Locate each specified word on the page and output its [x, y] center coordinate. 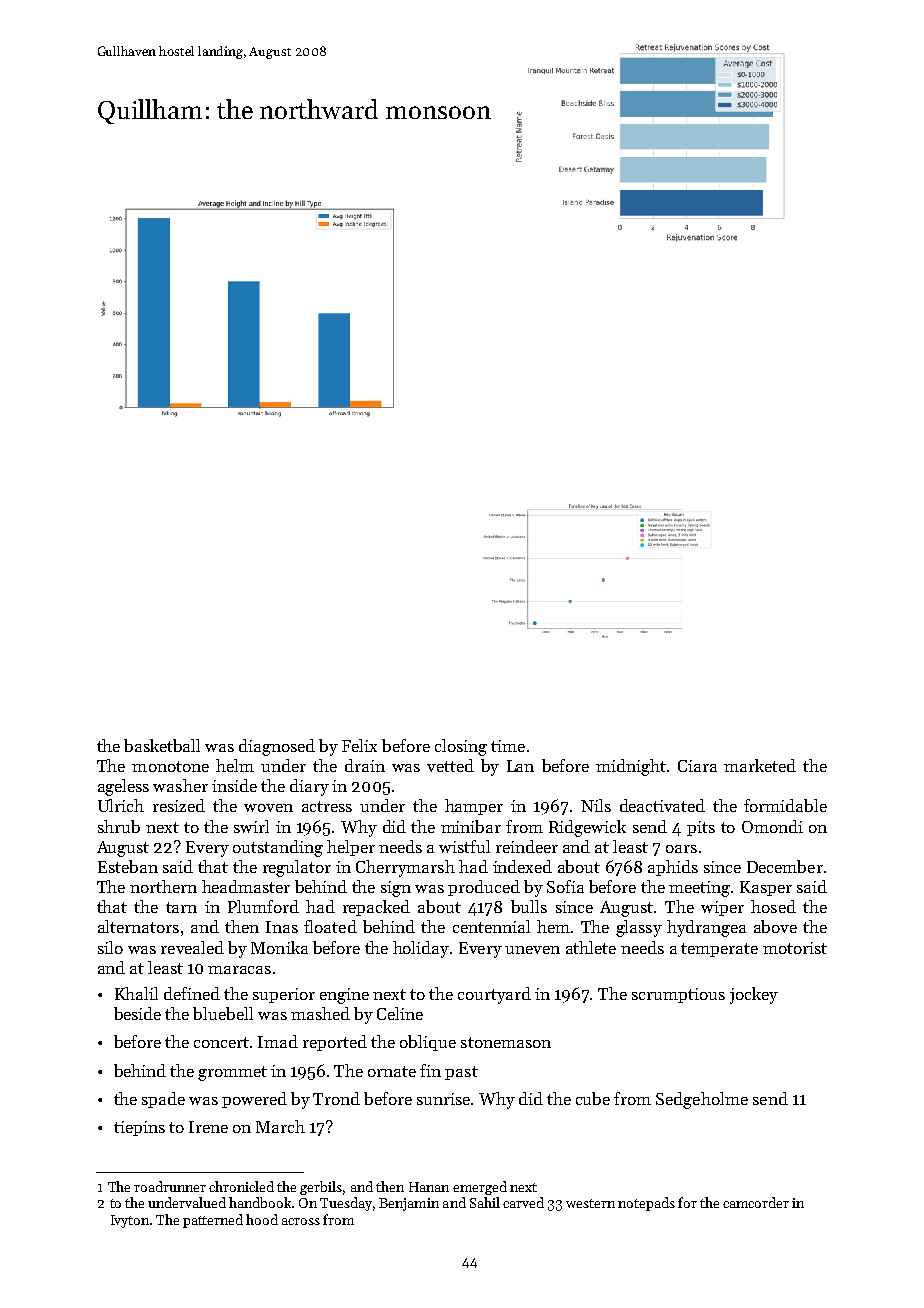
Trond [336, 1098]
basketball [162, 745]
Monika [279, 947]
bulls [529, 906]
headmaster [246, 886]
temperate [719, 950]
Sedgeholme [702, 1100]
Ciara [697, 766]
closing [461, 747]
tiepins [139, 1128]
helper [351, 848]
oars [681, 849]
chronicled [241, 1186]
